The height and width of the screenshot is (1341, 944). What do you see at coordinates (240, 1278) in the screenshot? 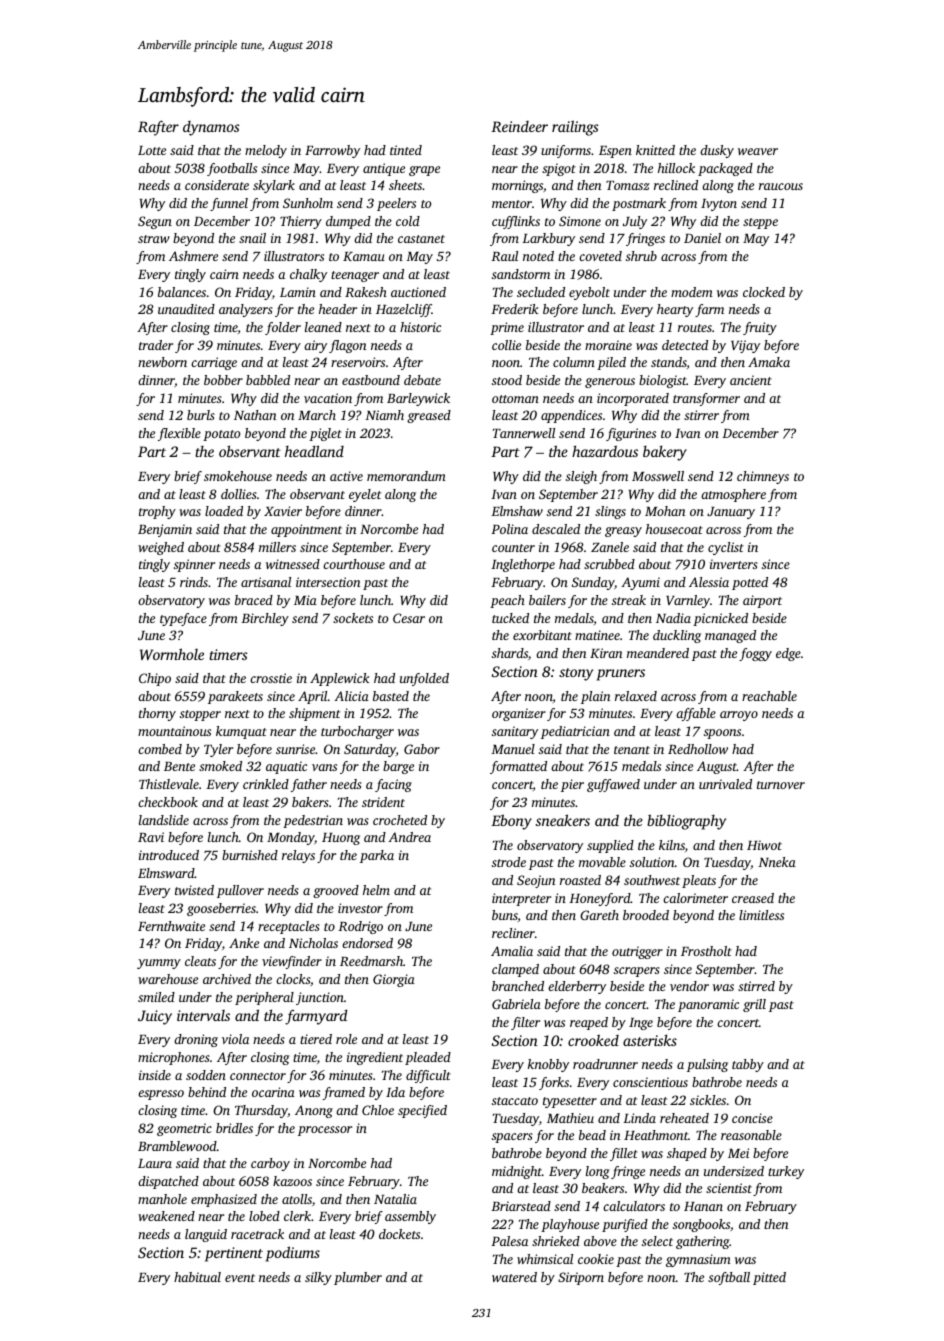
I see `event` at bounding box center [240, 1278].
